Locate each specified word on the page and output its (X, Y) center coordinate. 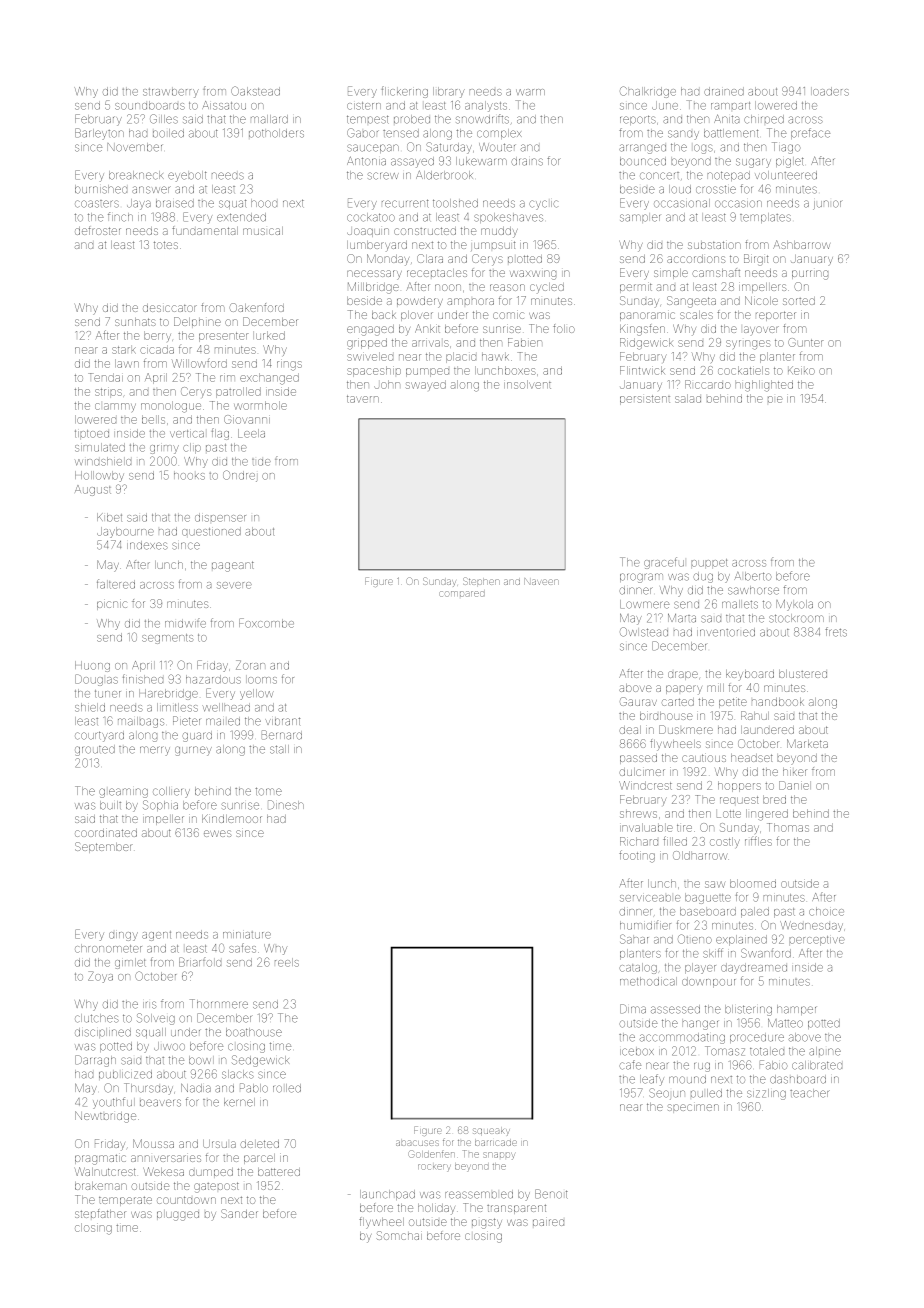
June (665, 105)
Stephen (481, 581)
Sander (239, 1213)
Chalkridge (648, 92)
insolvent (527, 384)
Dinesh (286, 805)
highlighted (764, 386)
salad (688, 398)
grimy (164, 449)
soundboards (150, 105)
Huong (92, 666)
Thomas (788, 827)
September (104, 847)
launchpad (387, 1195)
